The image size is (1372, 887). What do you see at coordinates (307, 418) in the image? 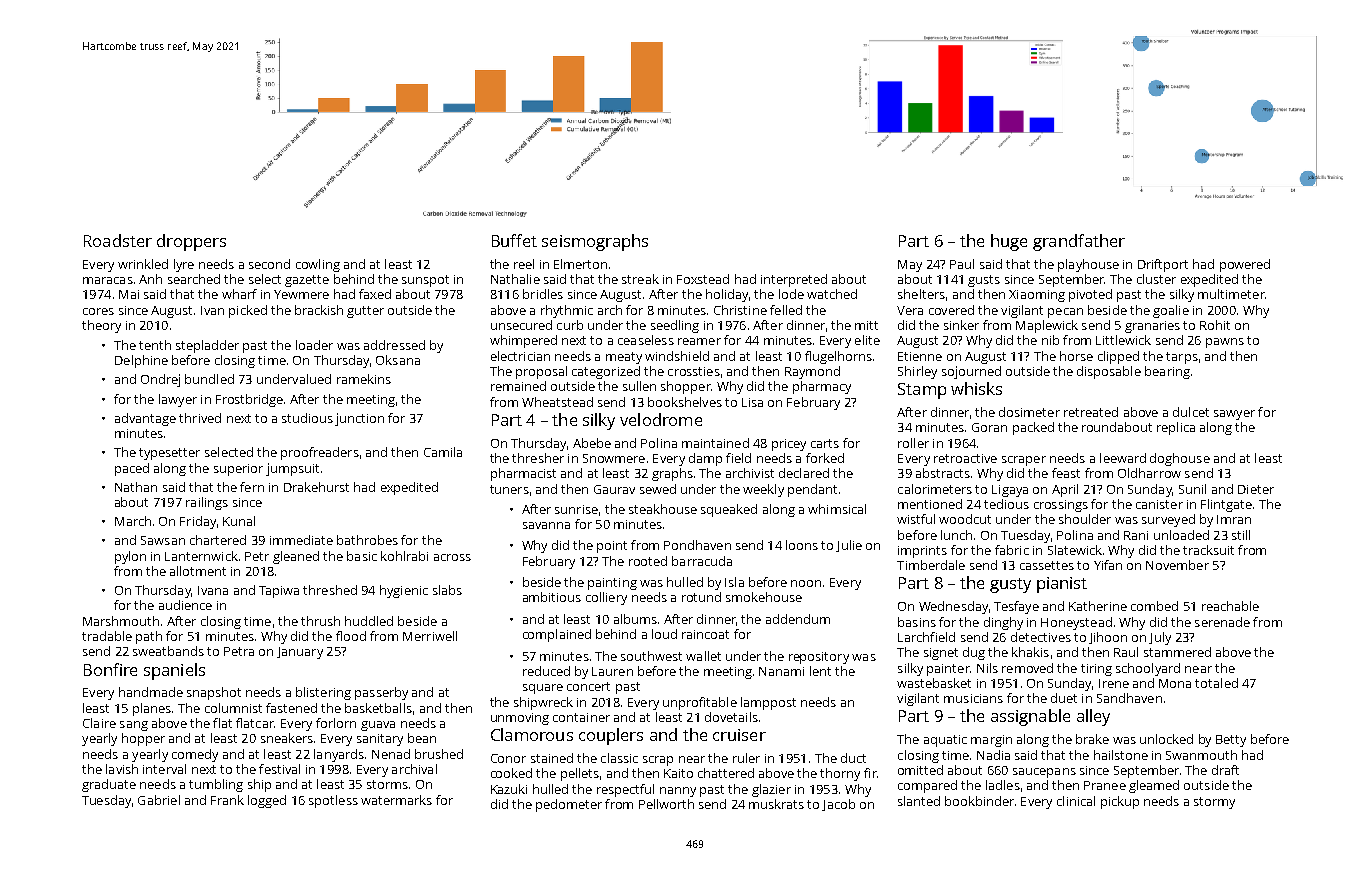
I see `studious` at bounding box center [307, 418].
